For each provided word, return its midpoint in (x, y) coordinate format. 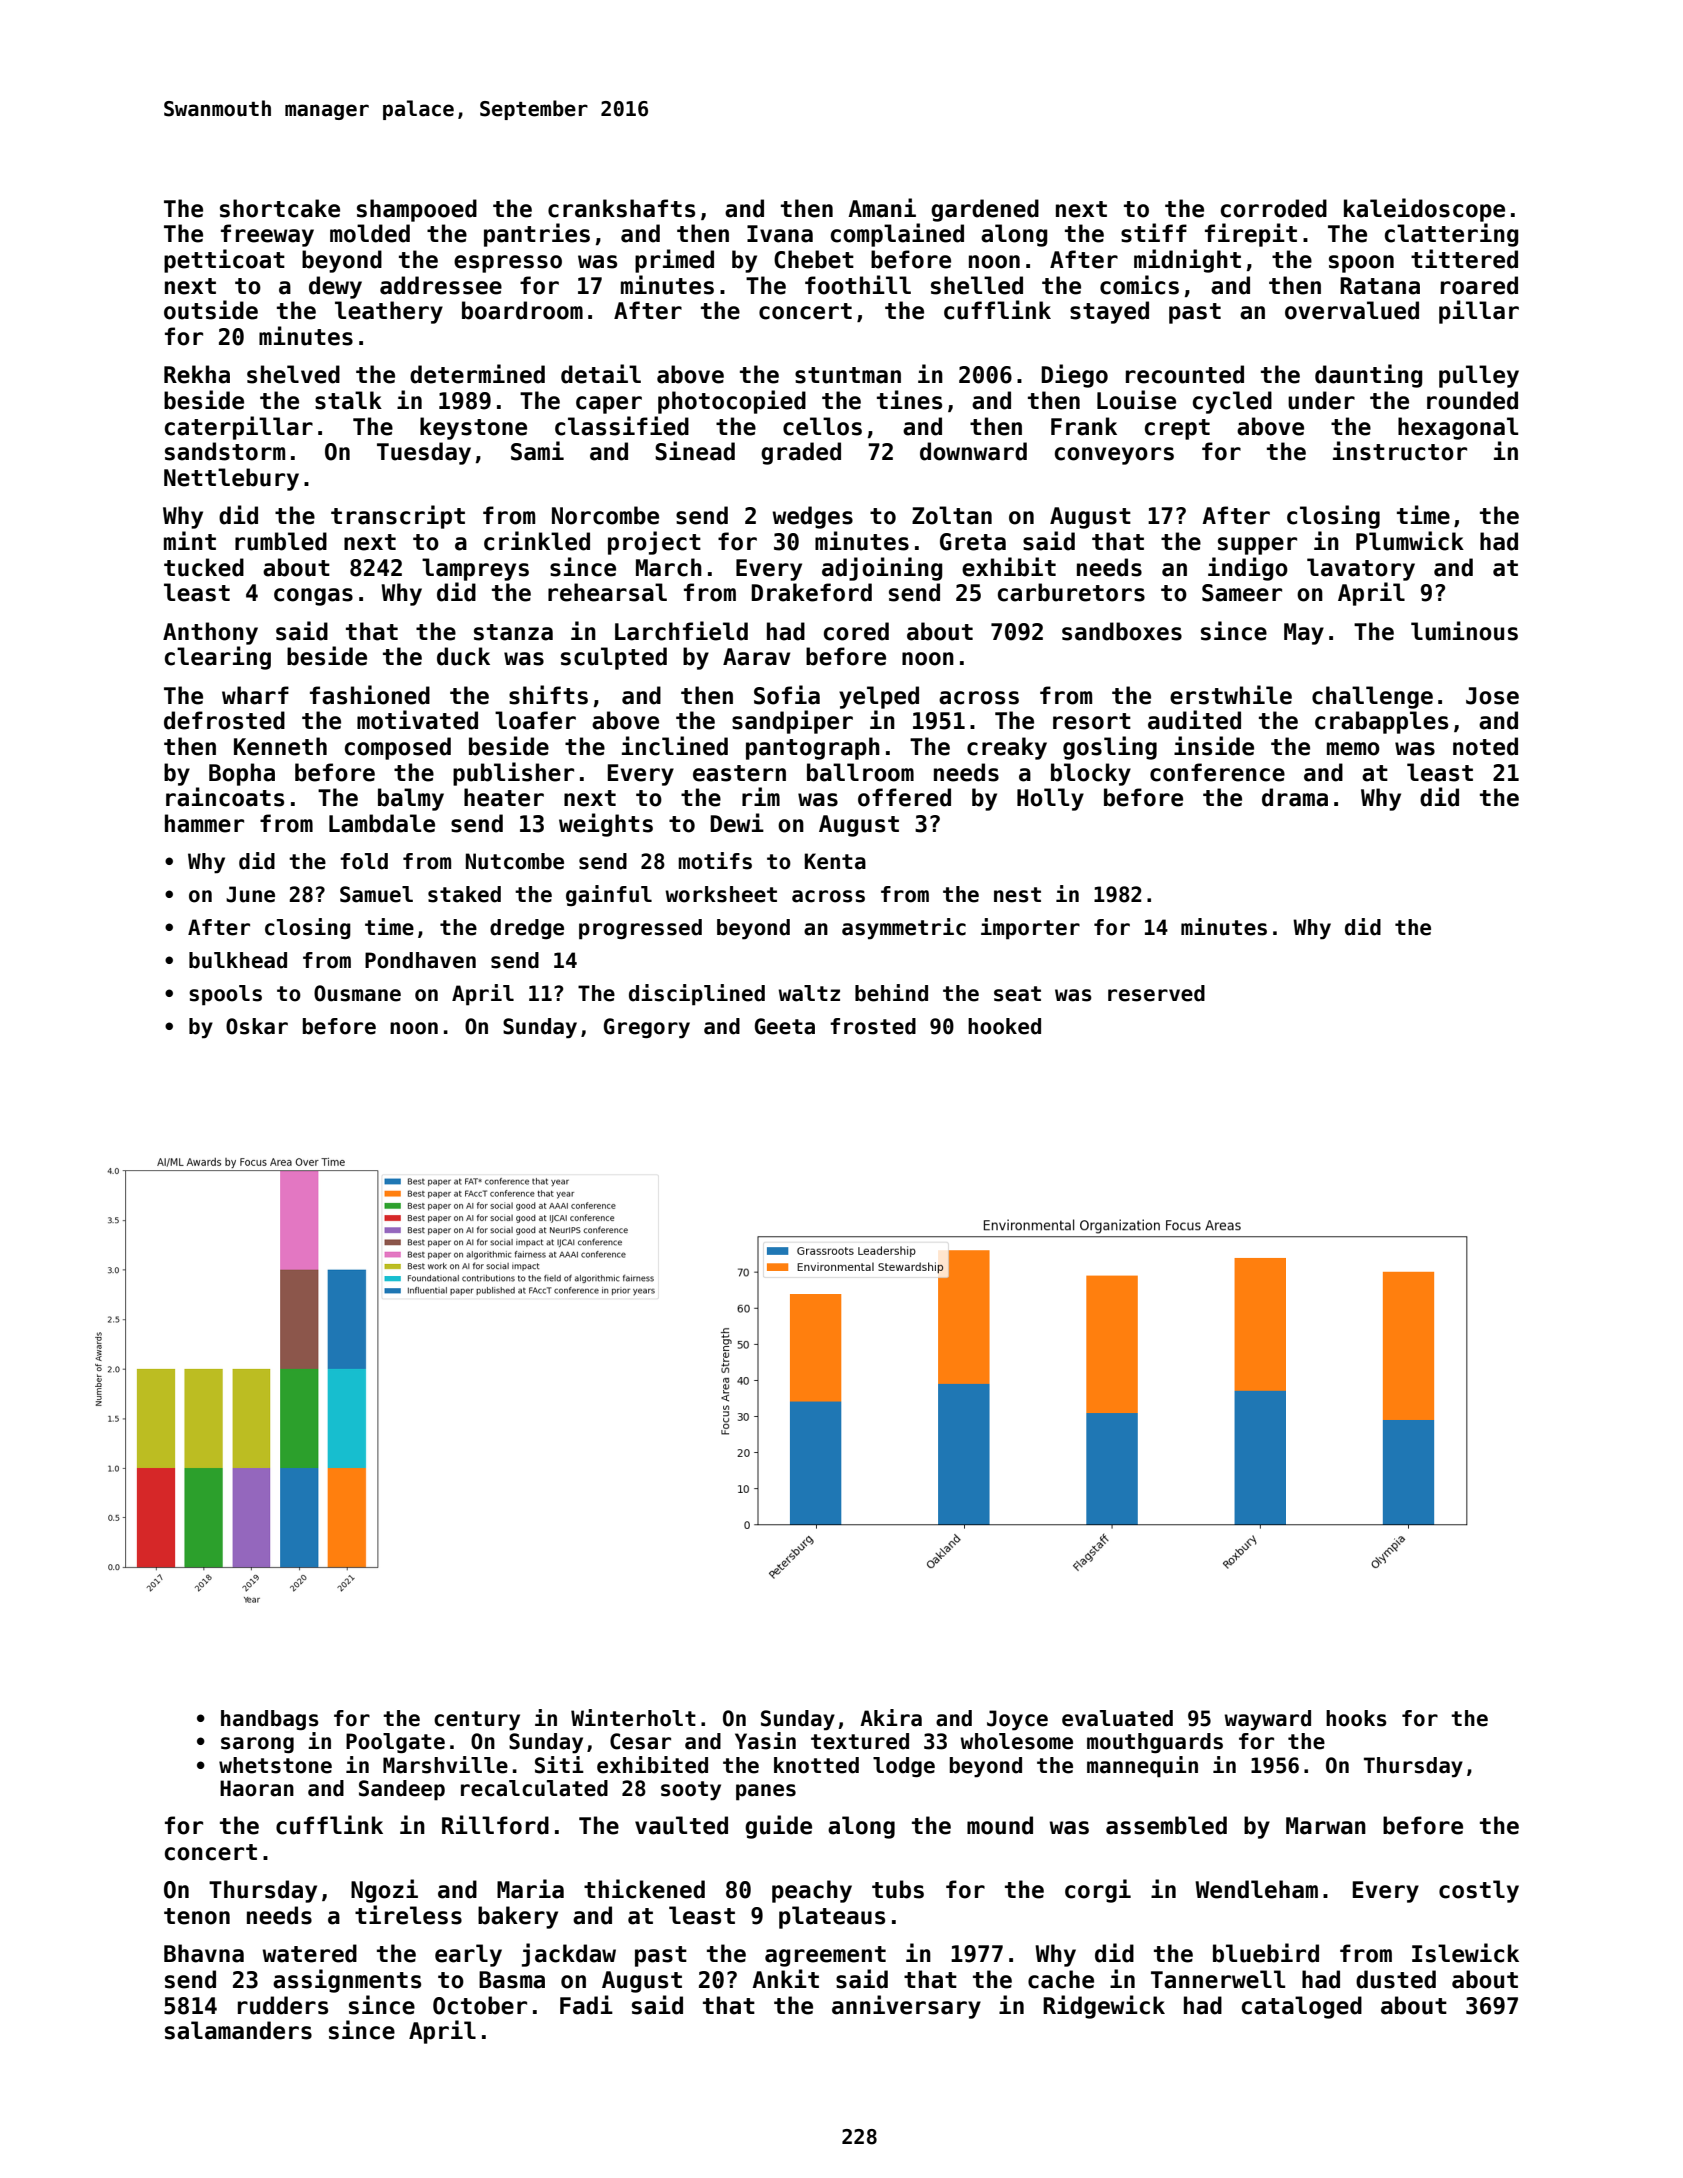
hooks (1356, 1718)
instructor (1400, 451)
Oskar (257, 1026)
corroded (1274, 208)
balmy (411, 799)
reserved (1156, 993)
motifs (715, 861)
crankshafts (621, 208)
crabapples (1381, 722)
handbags (270, 1720)
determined (477, 374)
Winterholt (633, 1718)
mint (190, 540)
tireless (408, 1915)
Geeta (785, 1026)
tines (909, 400)
